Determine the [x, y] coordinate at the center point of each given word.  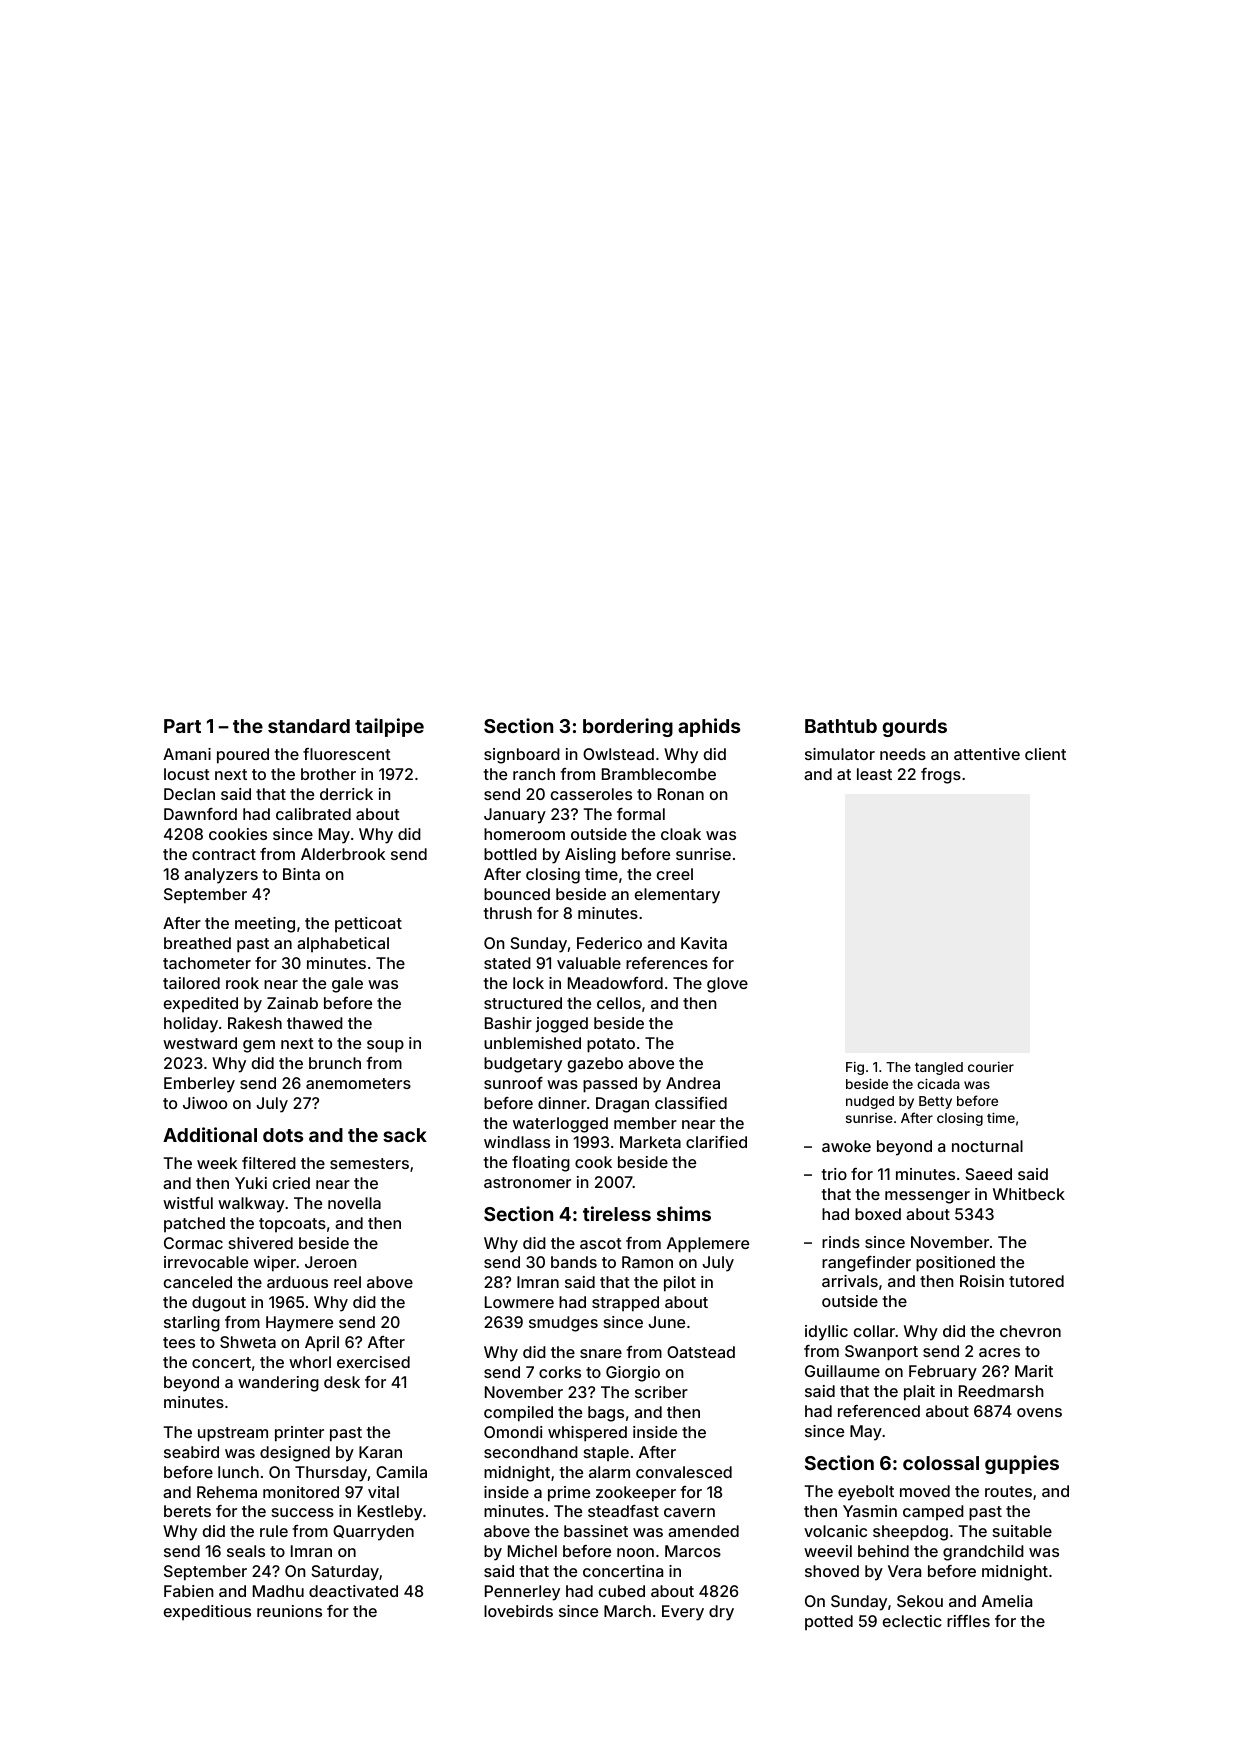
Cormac [193, 1243]
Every [683, 1613]
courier [991, 1067]
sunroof [513, 1083]
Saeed [988, 1174]
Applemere [708, 1245]
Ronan [681, 794]
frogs [941, 776]
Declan [189, 794]
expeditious [207, 1613]
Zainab [292, 1003]
